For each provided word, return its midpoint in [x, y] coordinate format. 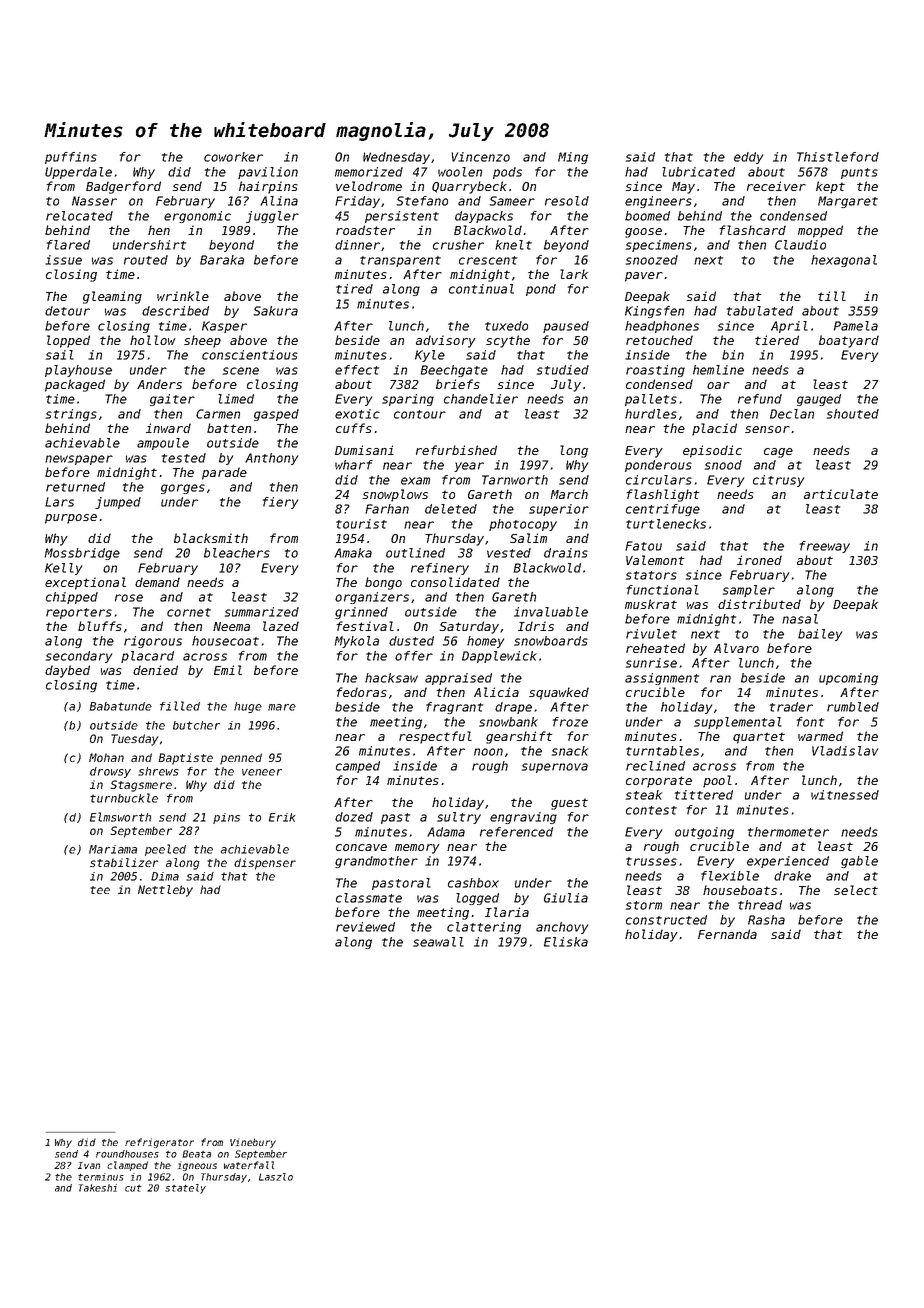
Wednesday [396, 158]
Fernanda [727, 934]
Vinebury [253, 1143]
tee [100, 890]
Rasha [766, 920]
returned [75, 487]
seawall [438, 942]
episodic [712, 451]
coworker [233, 157]
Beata [197, 1154]
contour [420, 414]
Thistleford [838, 157]
